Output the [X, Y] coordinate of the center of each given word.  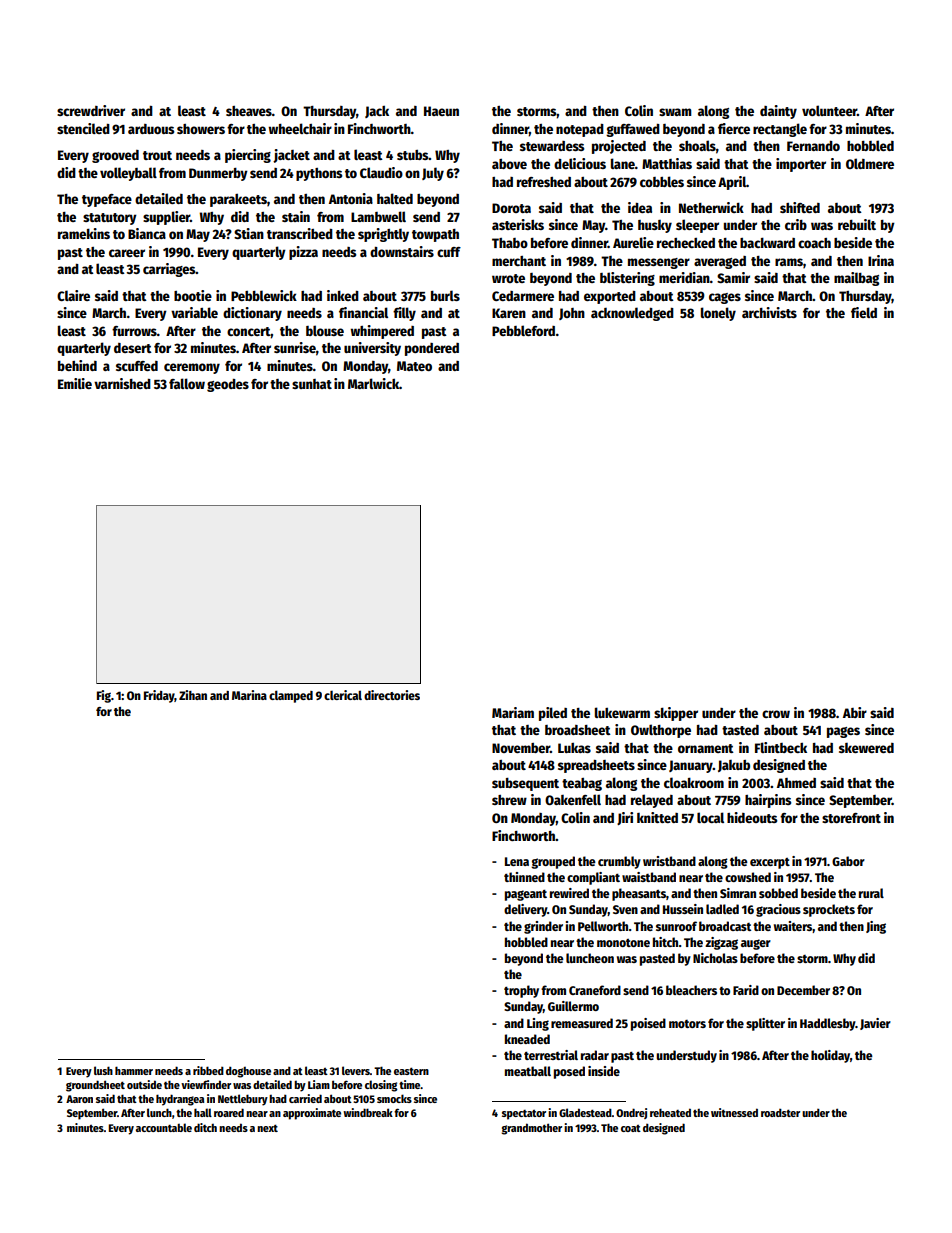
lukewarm [622, 712]
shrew [509, 800]
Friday [159, 696]
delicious [580, 163]
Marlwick [373, 383]
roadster [780, 1113]
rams [789, 262]
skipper [676, 714]
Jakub [734, 766]
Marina [249, 695]
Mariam [513, 712]
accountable [164, 1127]
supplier [166, 218]
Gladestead [585, 1112]
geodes [228, 385]
